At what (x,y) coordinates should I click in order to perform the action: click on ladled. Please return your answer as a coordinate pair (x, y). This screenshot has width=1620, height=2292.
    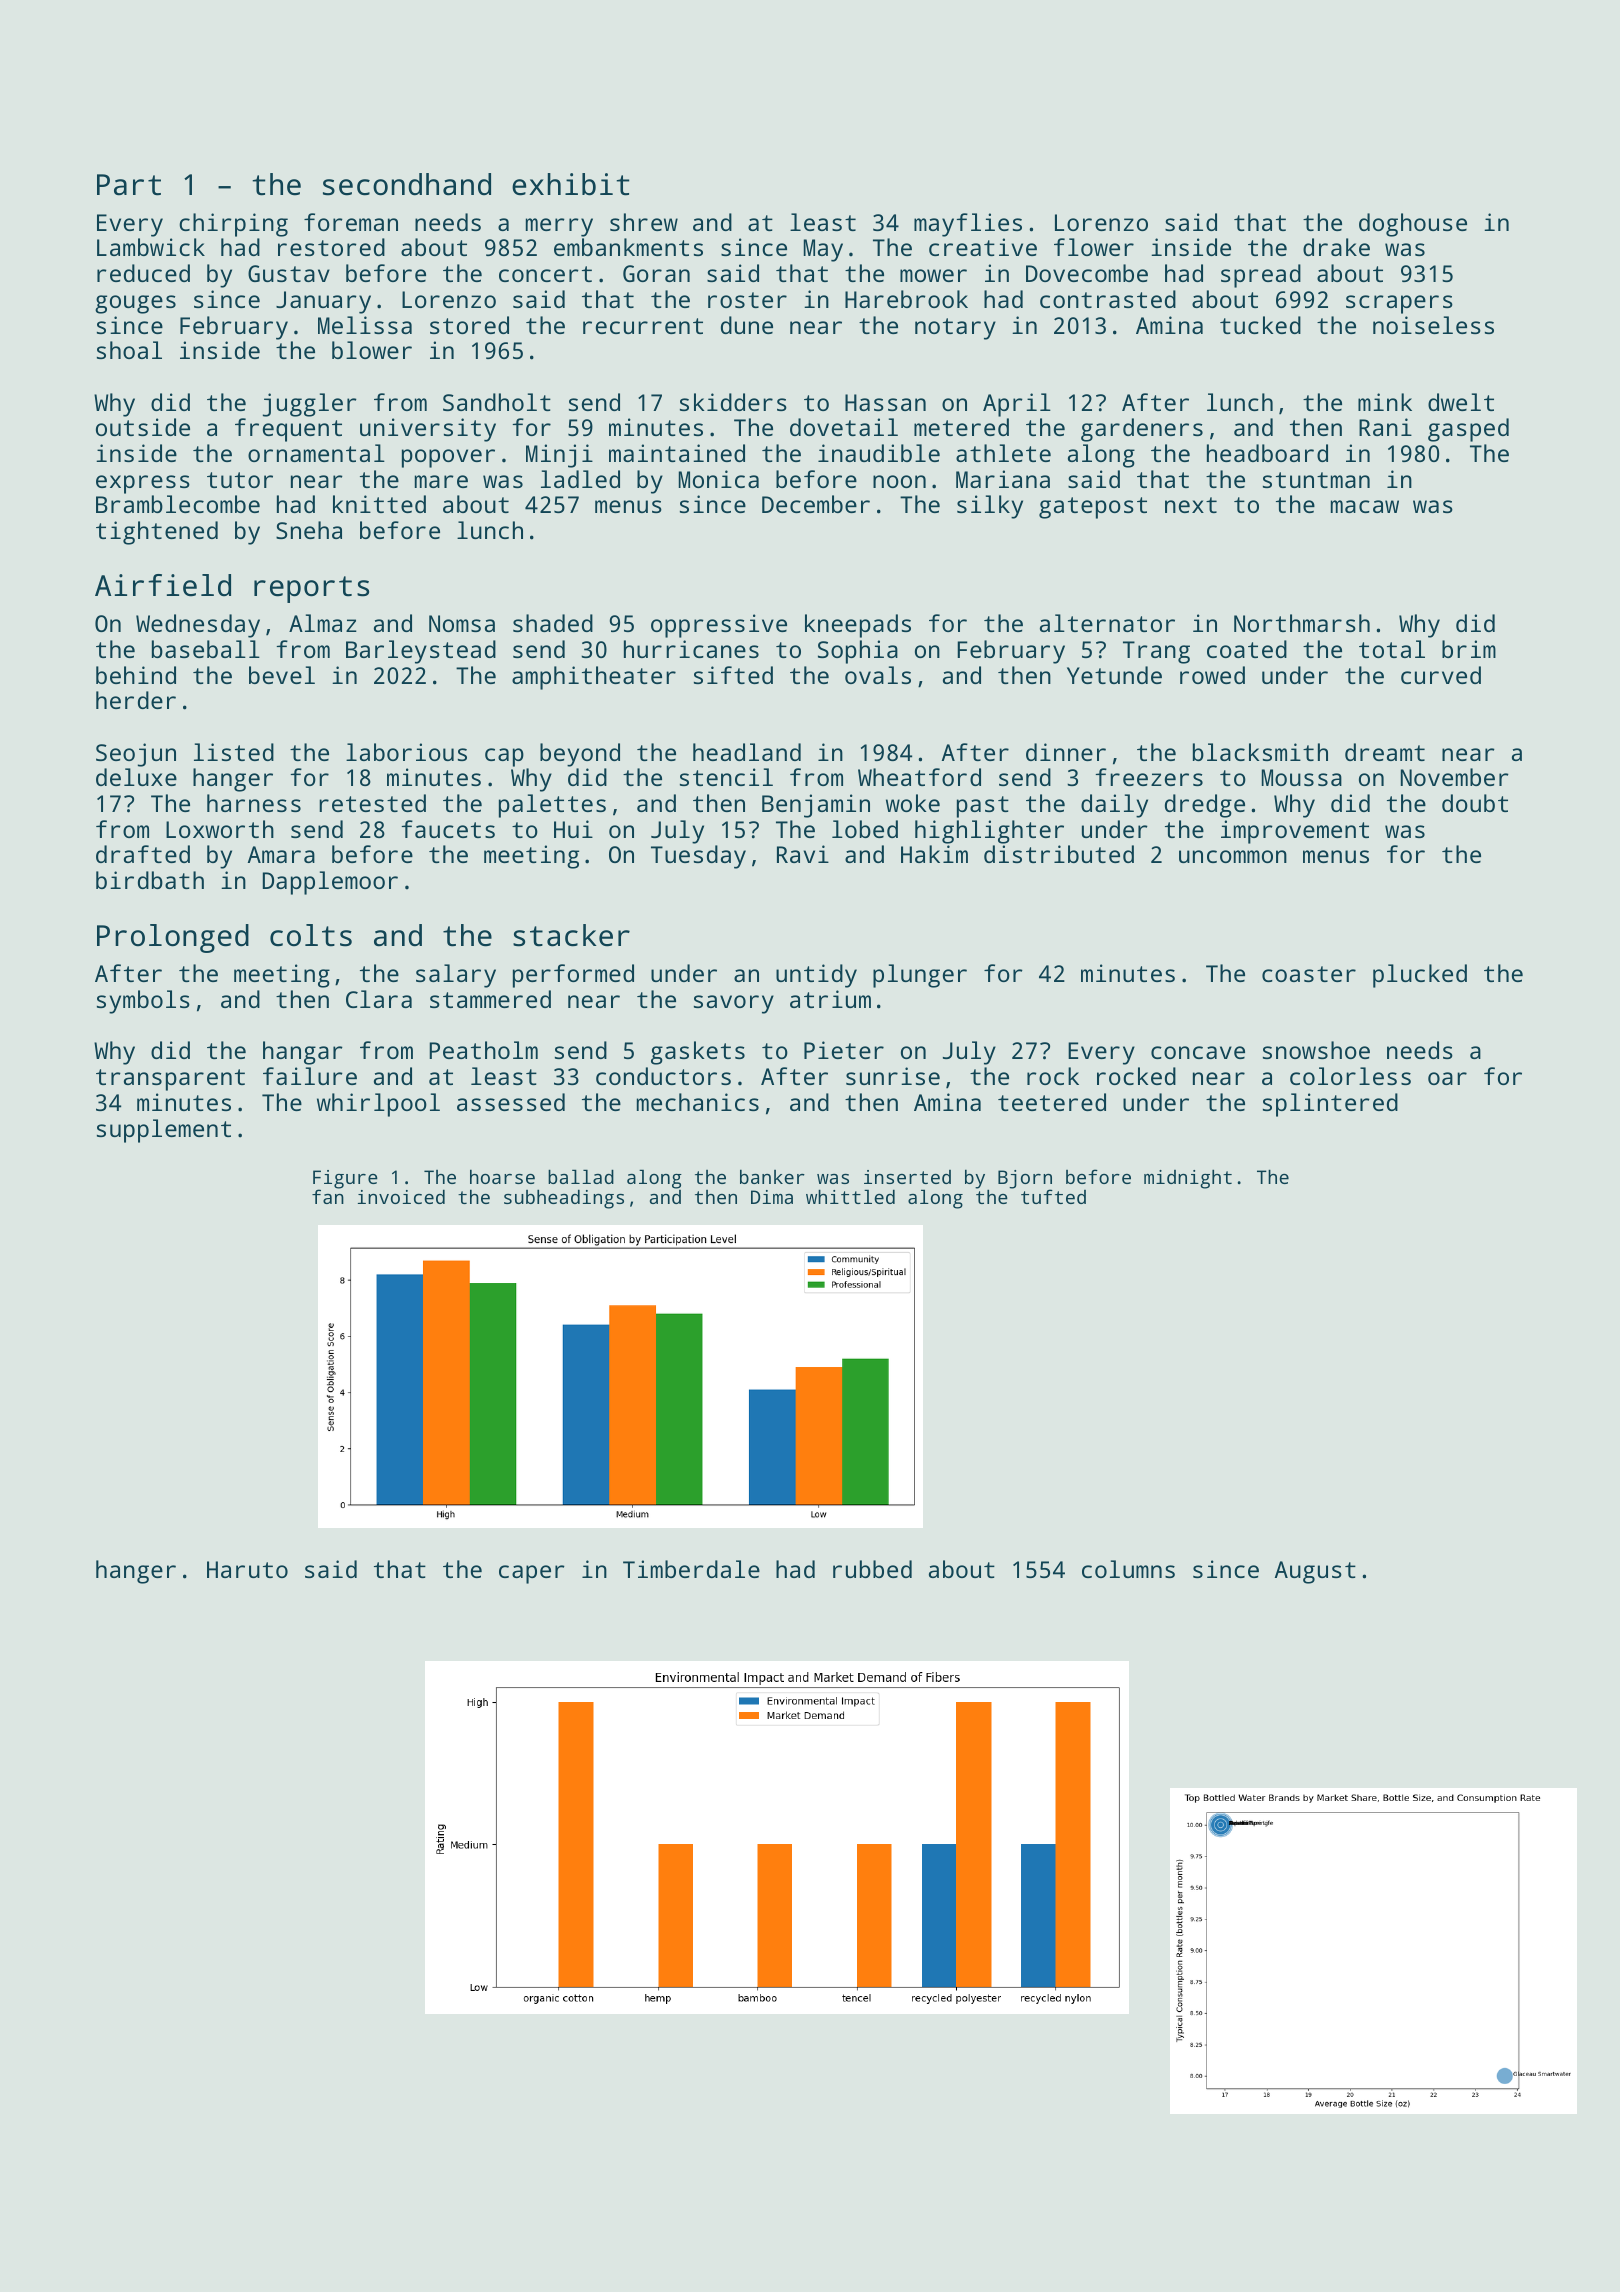
    Looking at the image, I should click on (580, 479).
